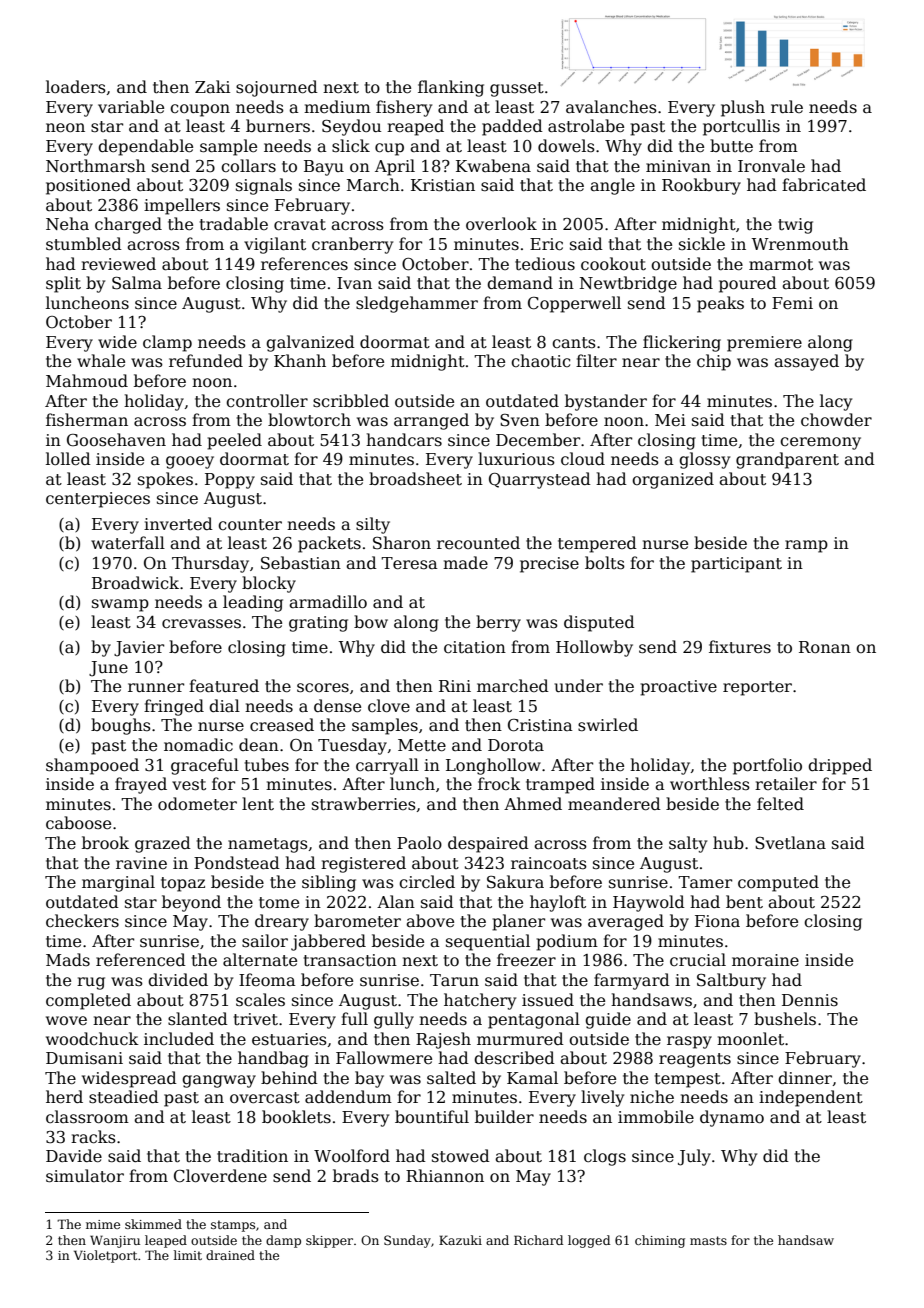 The width and height of the screenshot is (924, 1308). Describe the element at coordinates (820, 443) in the screenshot. I see `ceremony` at that location.
